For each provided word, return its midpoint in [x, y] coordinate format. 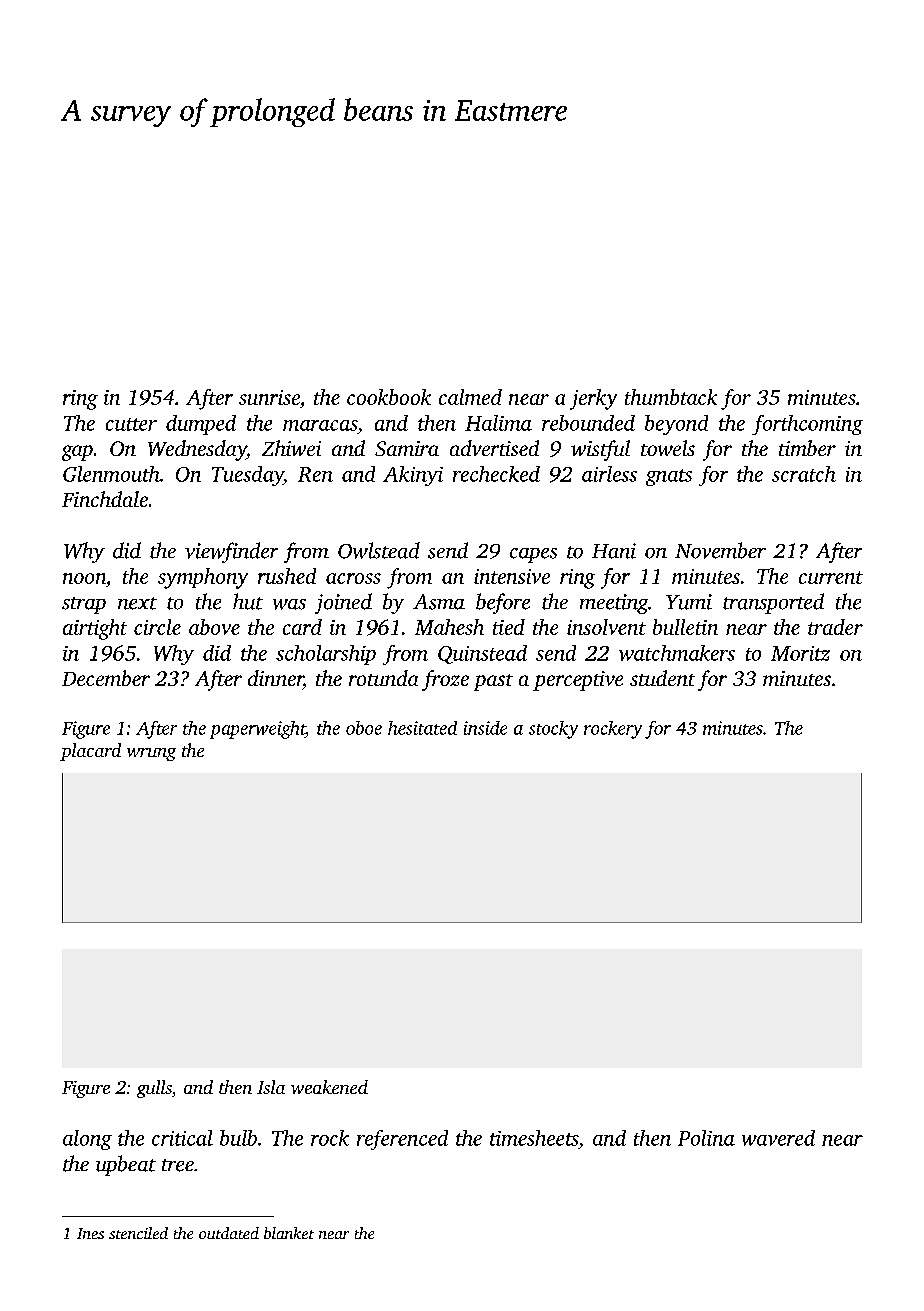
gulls [154, 1089]
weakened [329, 1087]
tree [178, 1165]
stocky [553, 730]
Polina [706, 1138]
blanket [289, 1233]
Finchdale [105, 499]
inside [485, 728]
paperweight [258, 730]
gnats [669, 477]
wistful [600, 450]
